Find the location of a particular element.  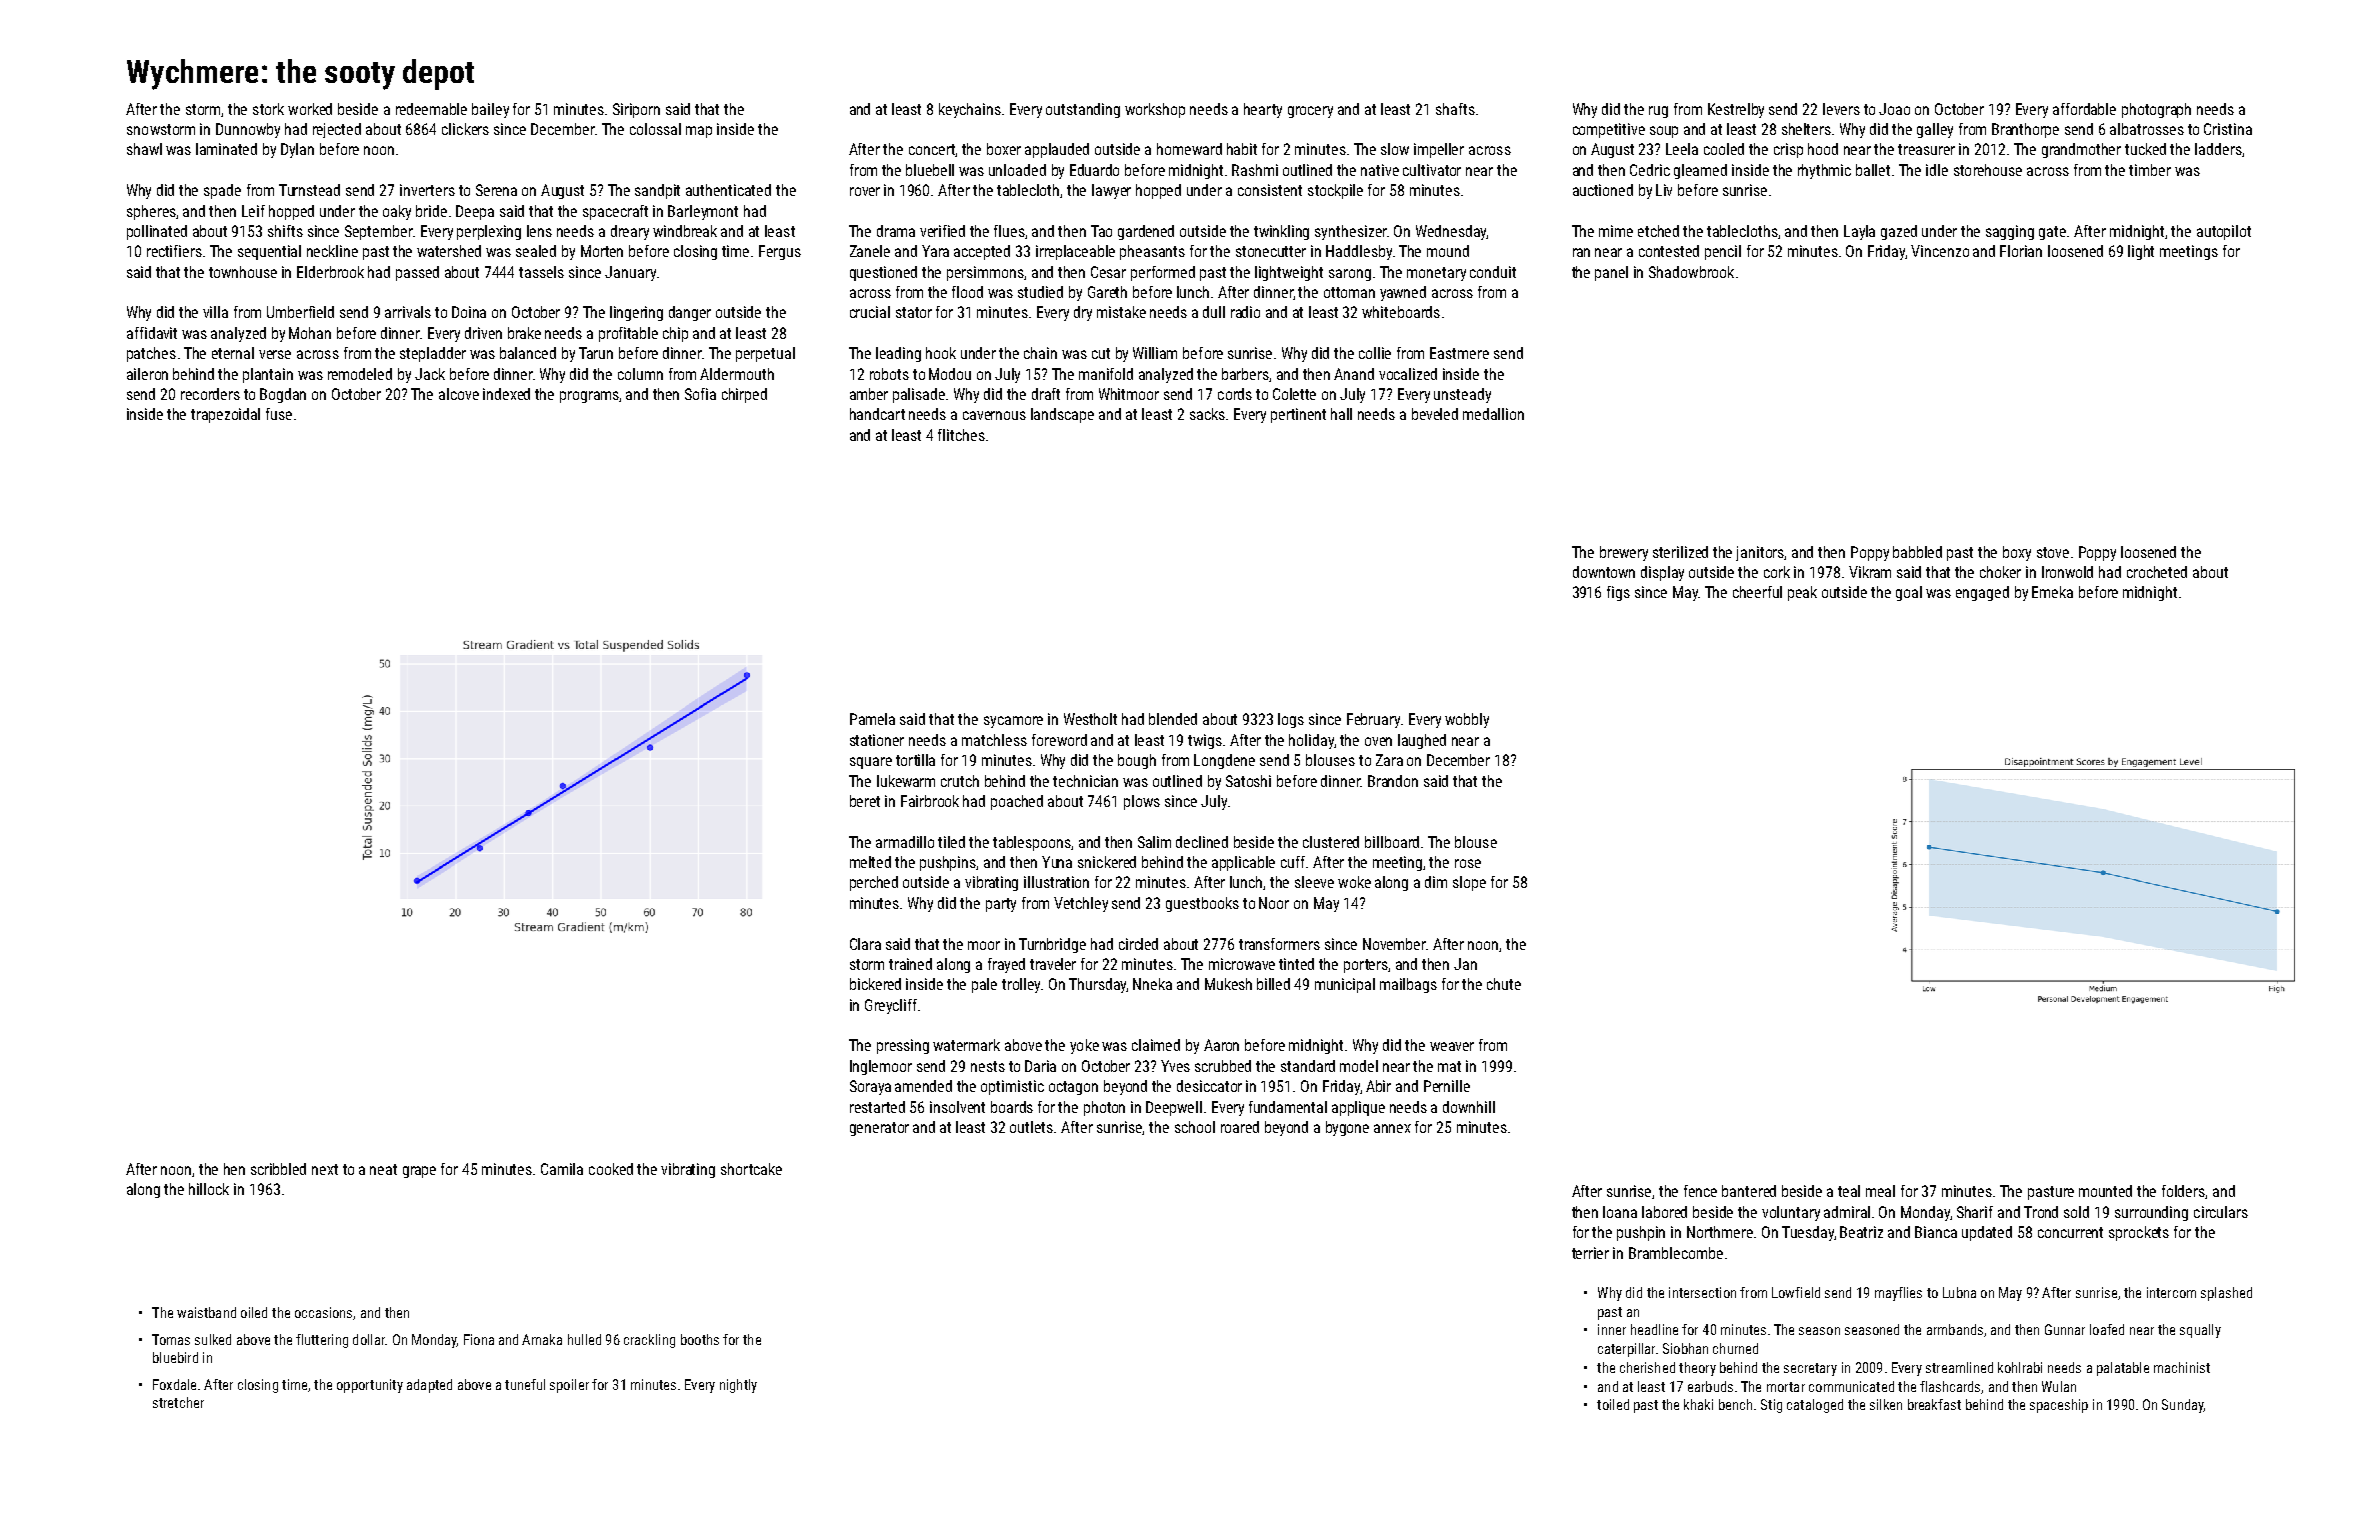

cataloged is located at coordinates (1815, 1406).
